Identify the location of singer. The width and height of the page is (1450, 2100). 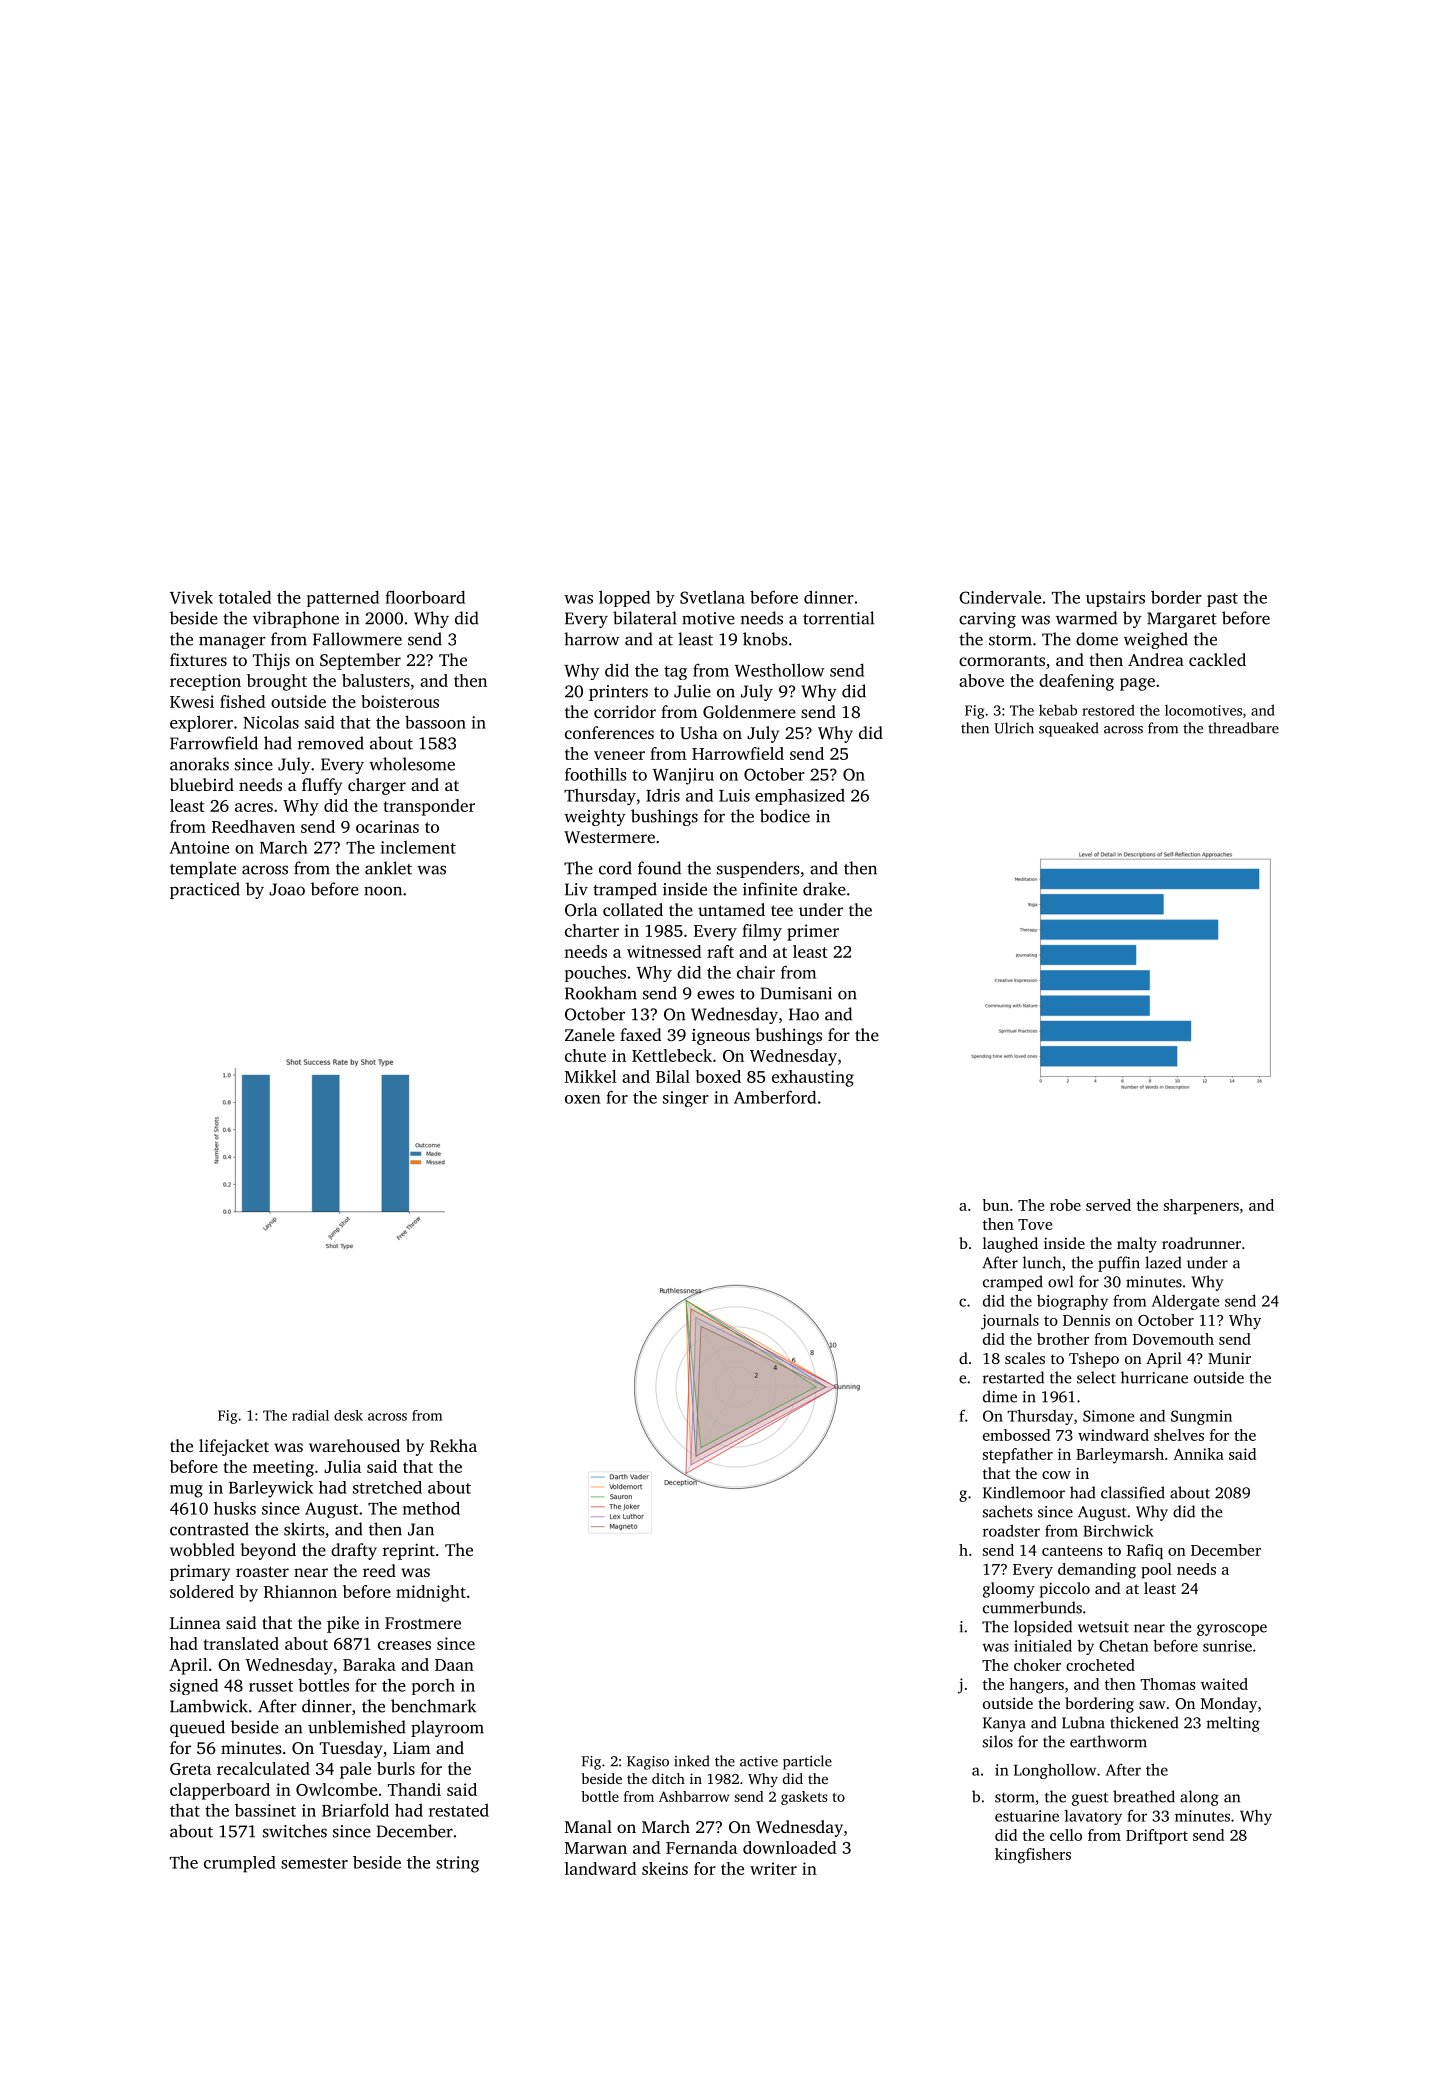
(686, 1099).
